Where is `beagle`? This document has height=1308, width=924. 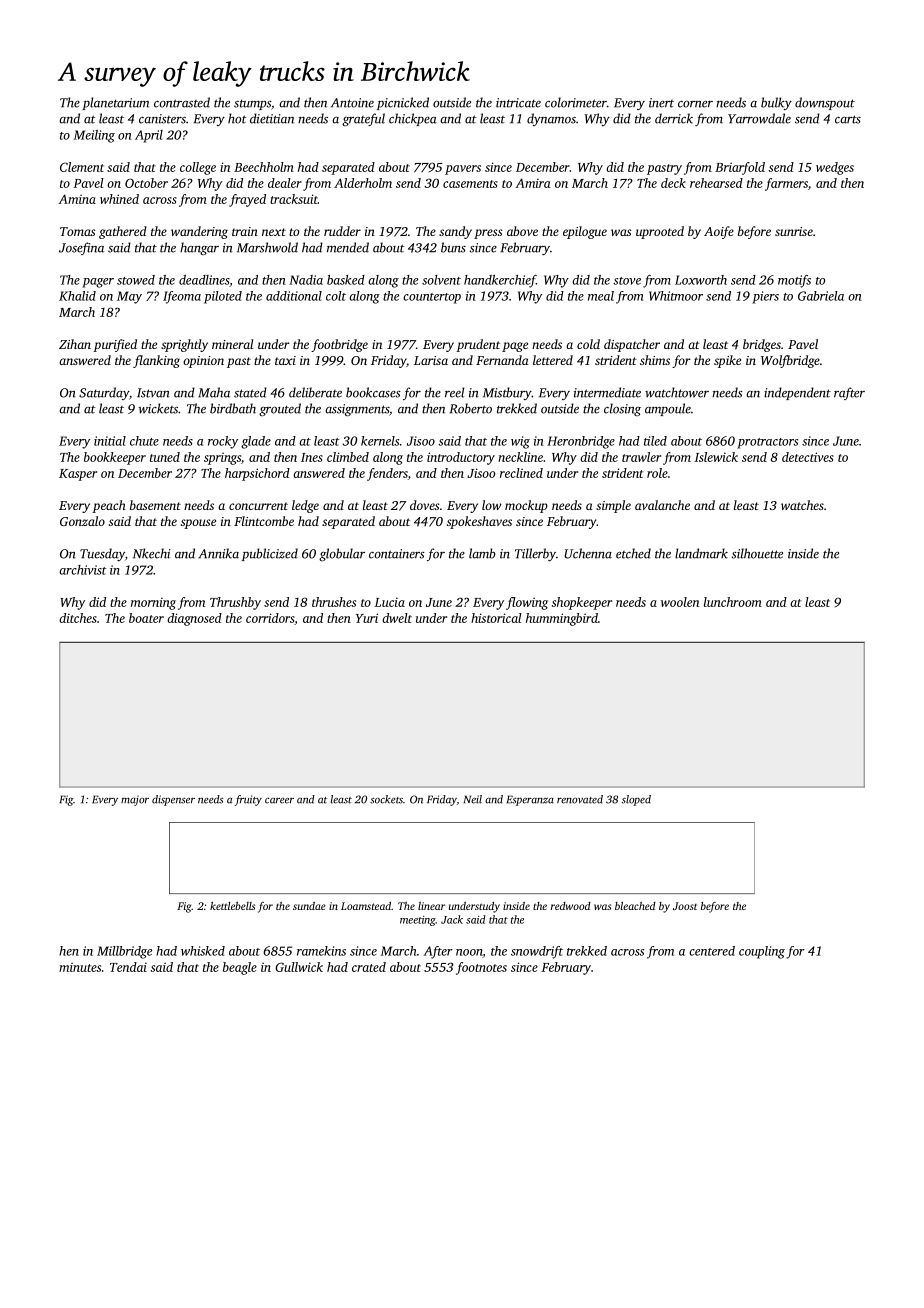 beagle is located at coordinates (240, 968).
